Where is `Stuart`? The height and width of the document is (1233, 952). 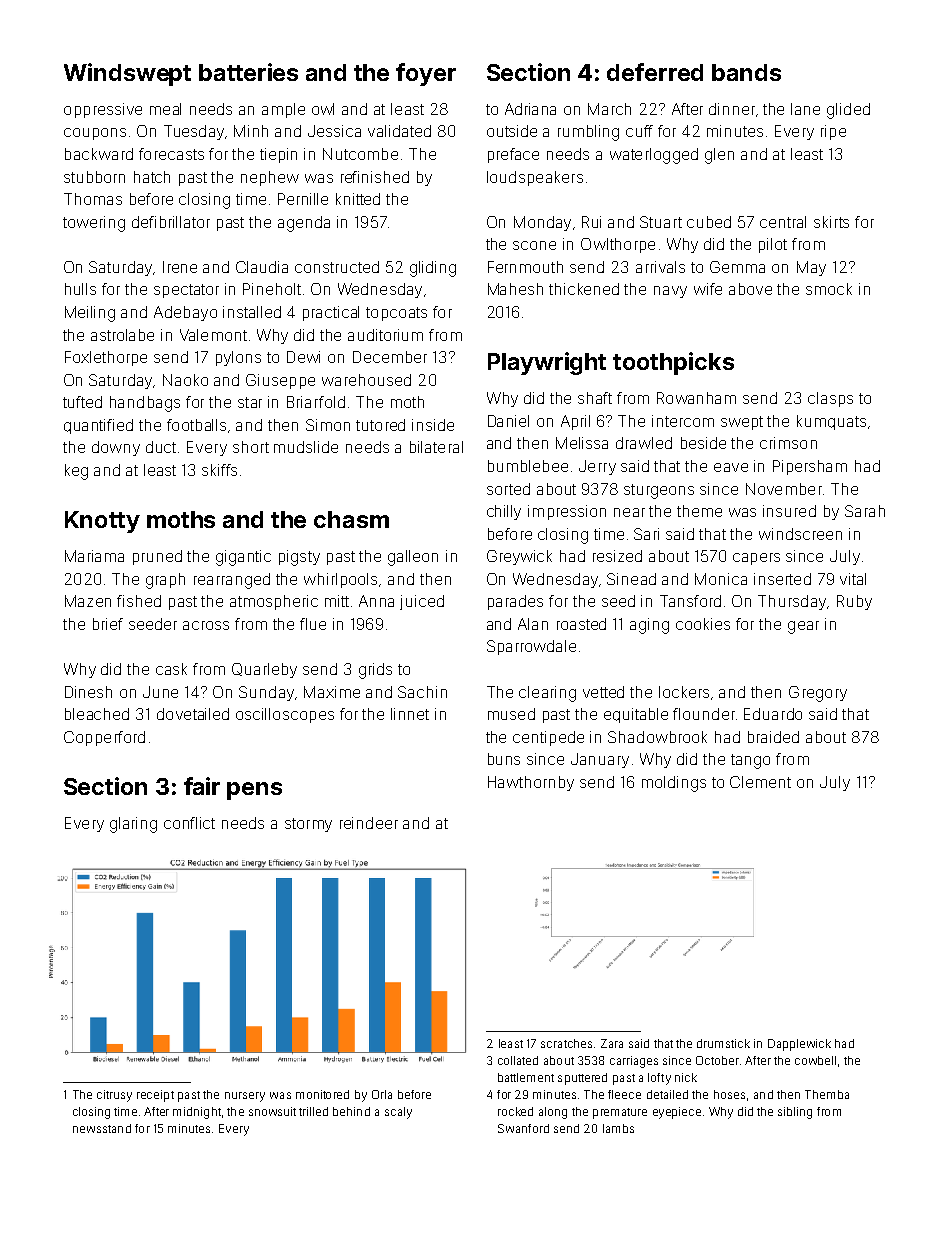 Stuart is located at coordinates (661, 222).
